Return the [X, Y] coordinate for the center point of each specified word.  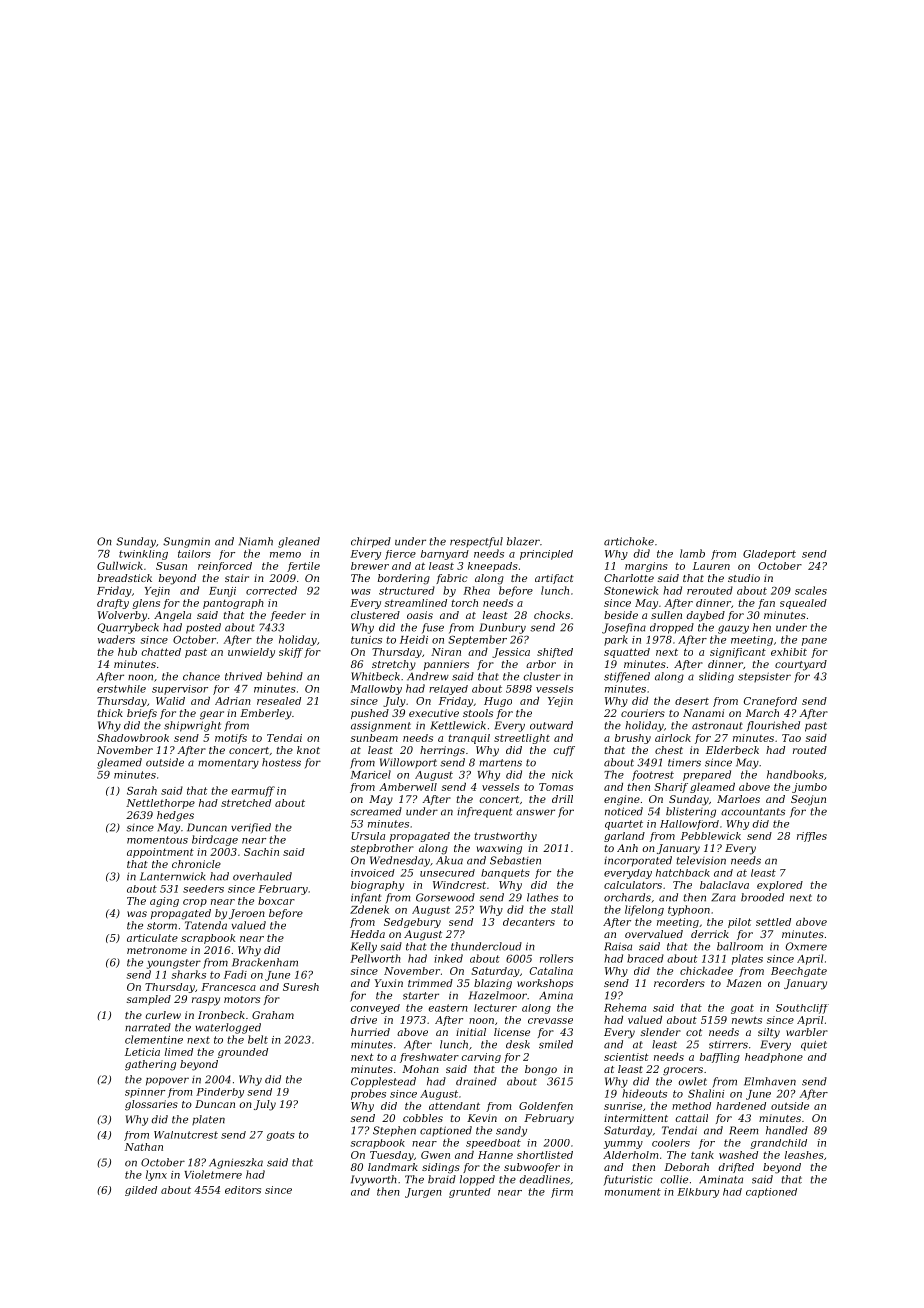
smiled [556, 1044]
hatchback [683, 873]
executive [434, 713]
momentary [228, 764]
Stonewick [631, 590]
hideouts [644, 1093]
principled [546, 555]
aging [164, 902]
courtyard [801, 665]
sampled [149, 1000]
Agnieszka [236, 1163]
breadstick [124, 578]
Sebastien [515, 860]
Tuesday [392, 1156]
